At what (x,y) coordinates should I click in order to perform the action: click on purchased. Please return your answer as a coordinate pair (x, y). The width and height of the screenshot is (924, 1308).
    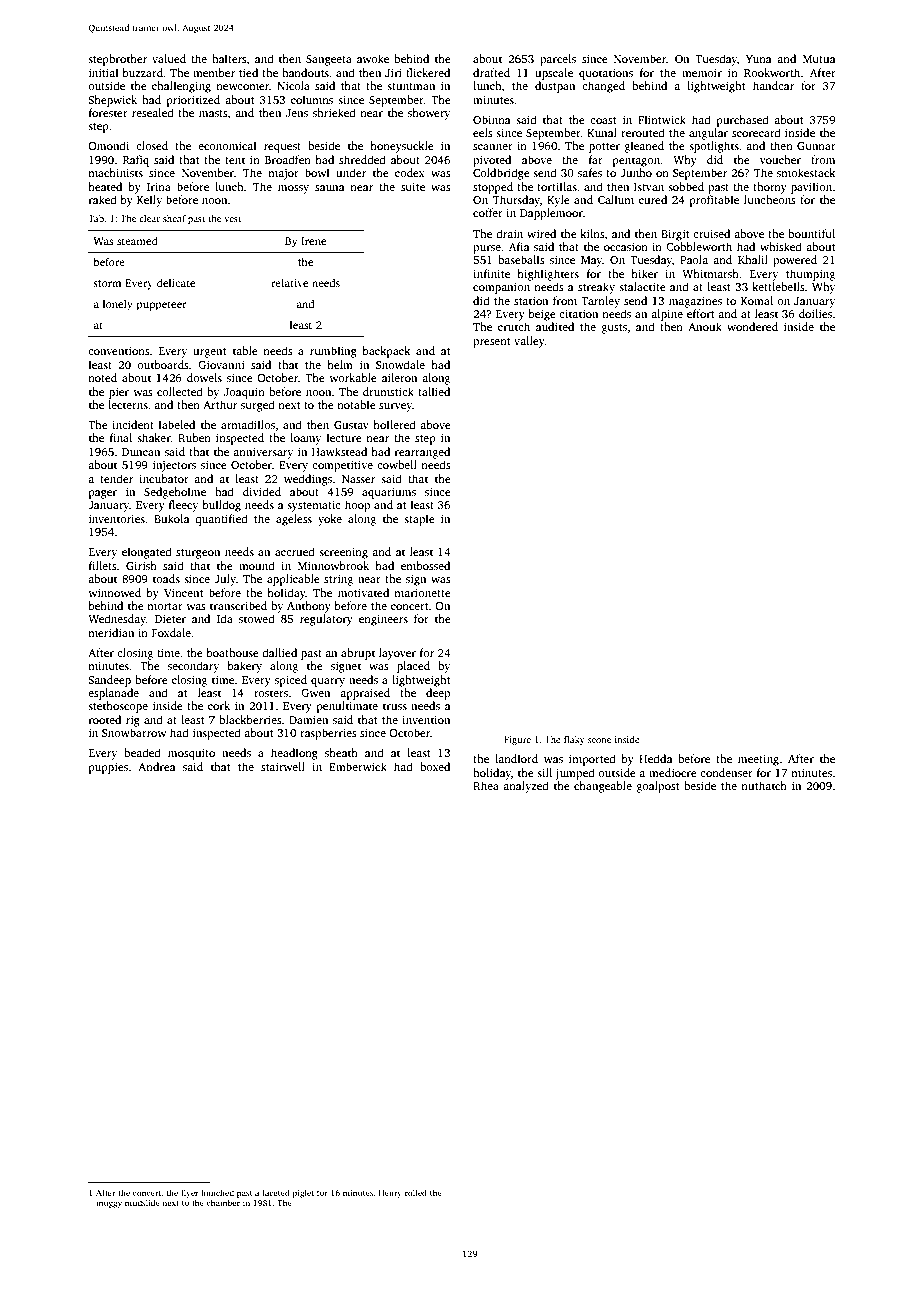
    Looking at the image, I should click on (743, 121).
